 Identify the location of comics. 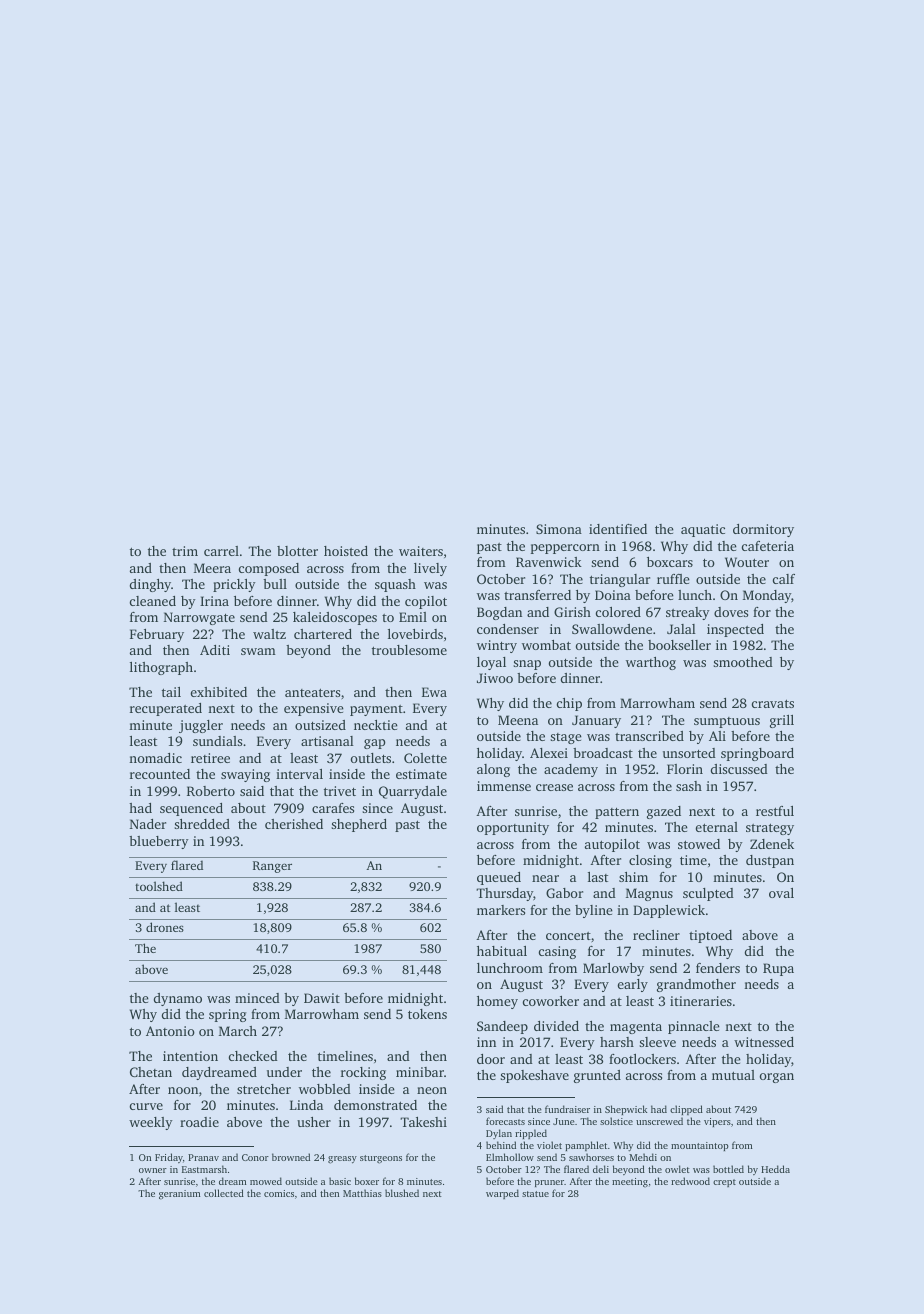
(279, 1193).
